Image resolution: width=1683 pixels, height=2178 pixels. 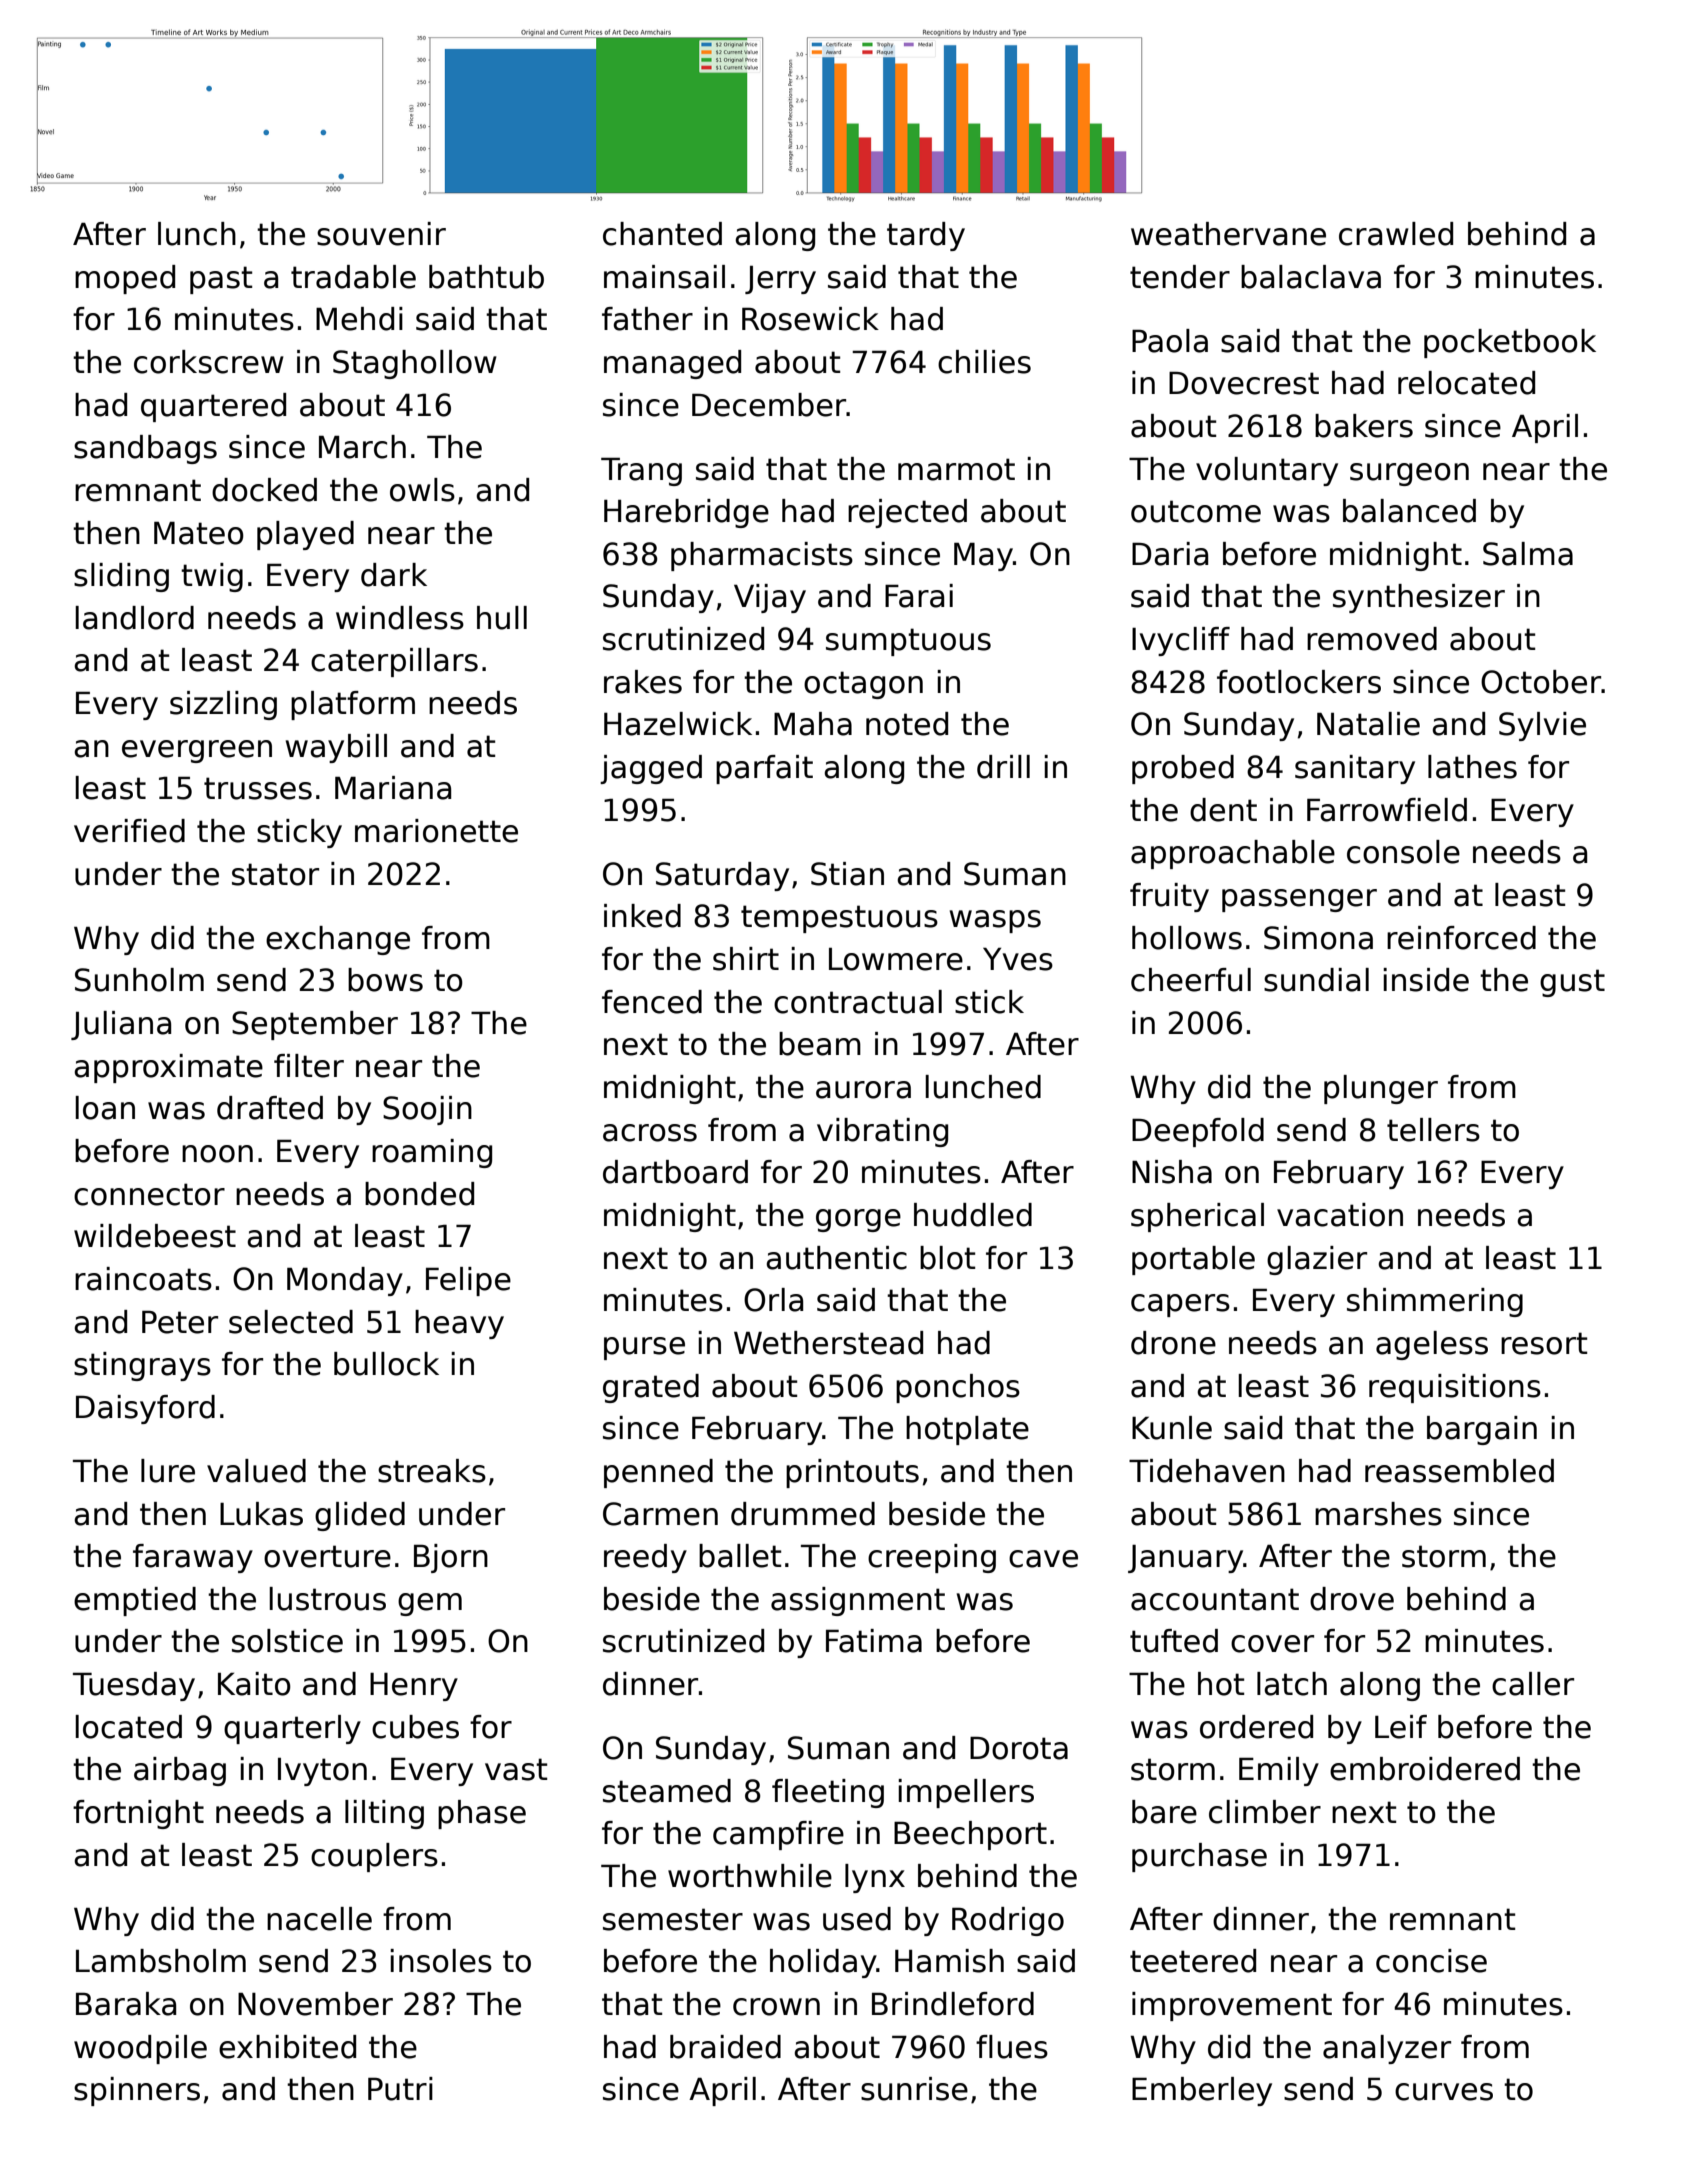 I want to click on tellers, so click(x=1433, y=1130).
